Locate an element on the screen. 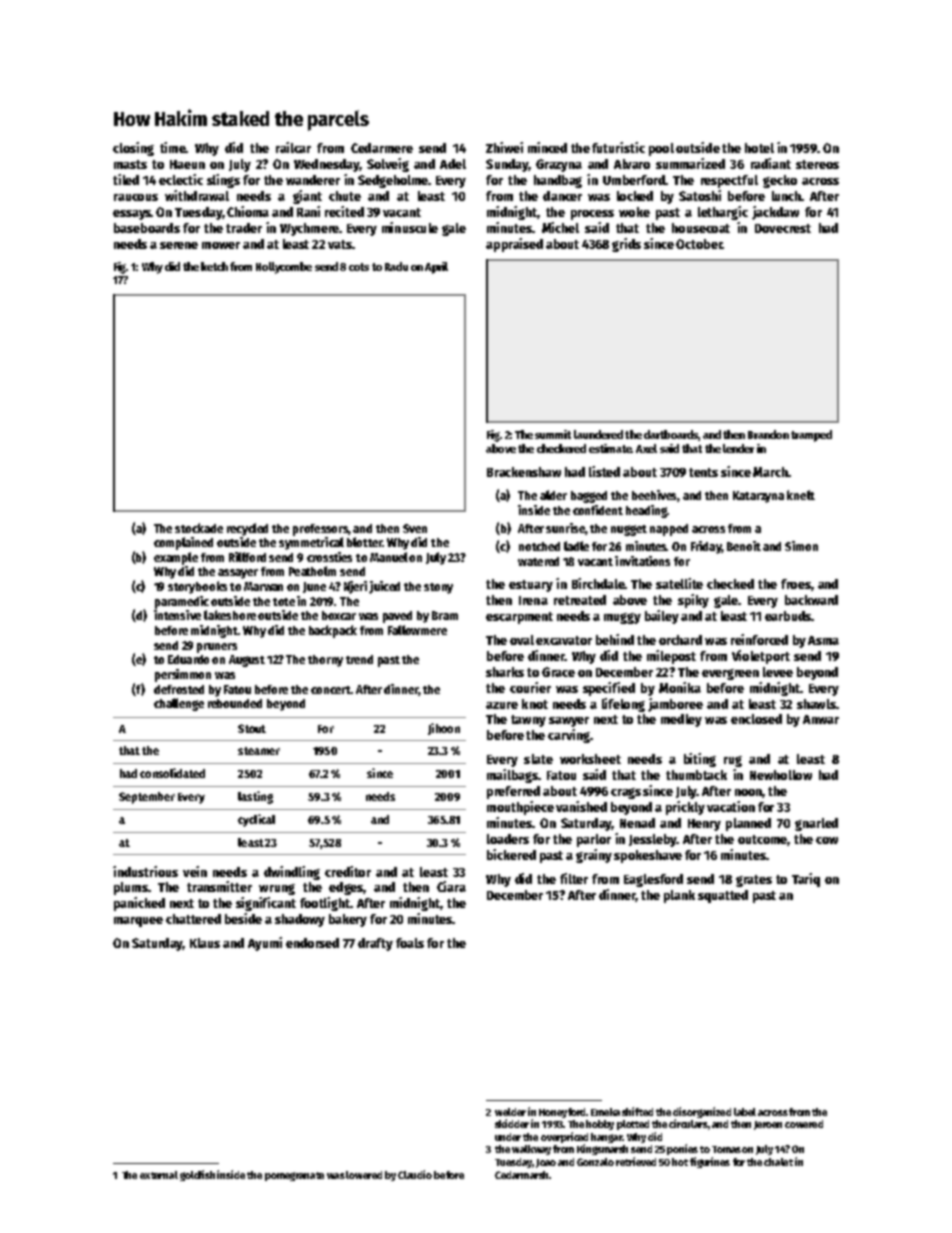  Cedarmarsh is located at coordinates (521, 1175).
